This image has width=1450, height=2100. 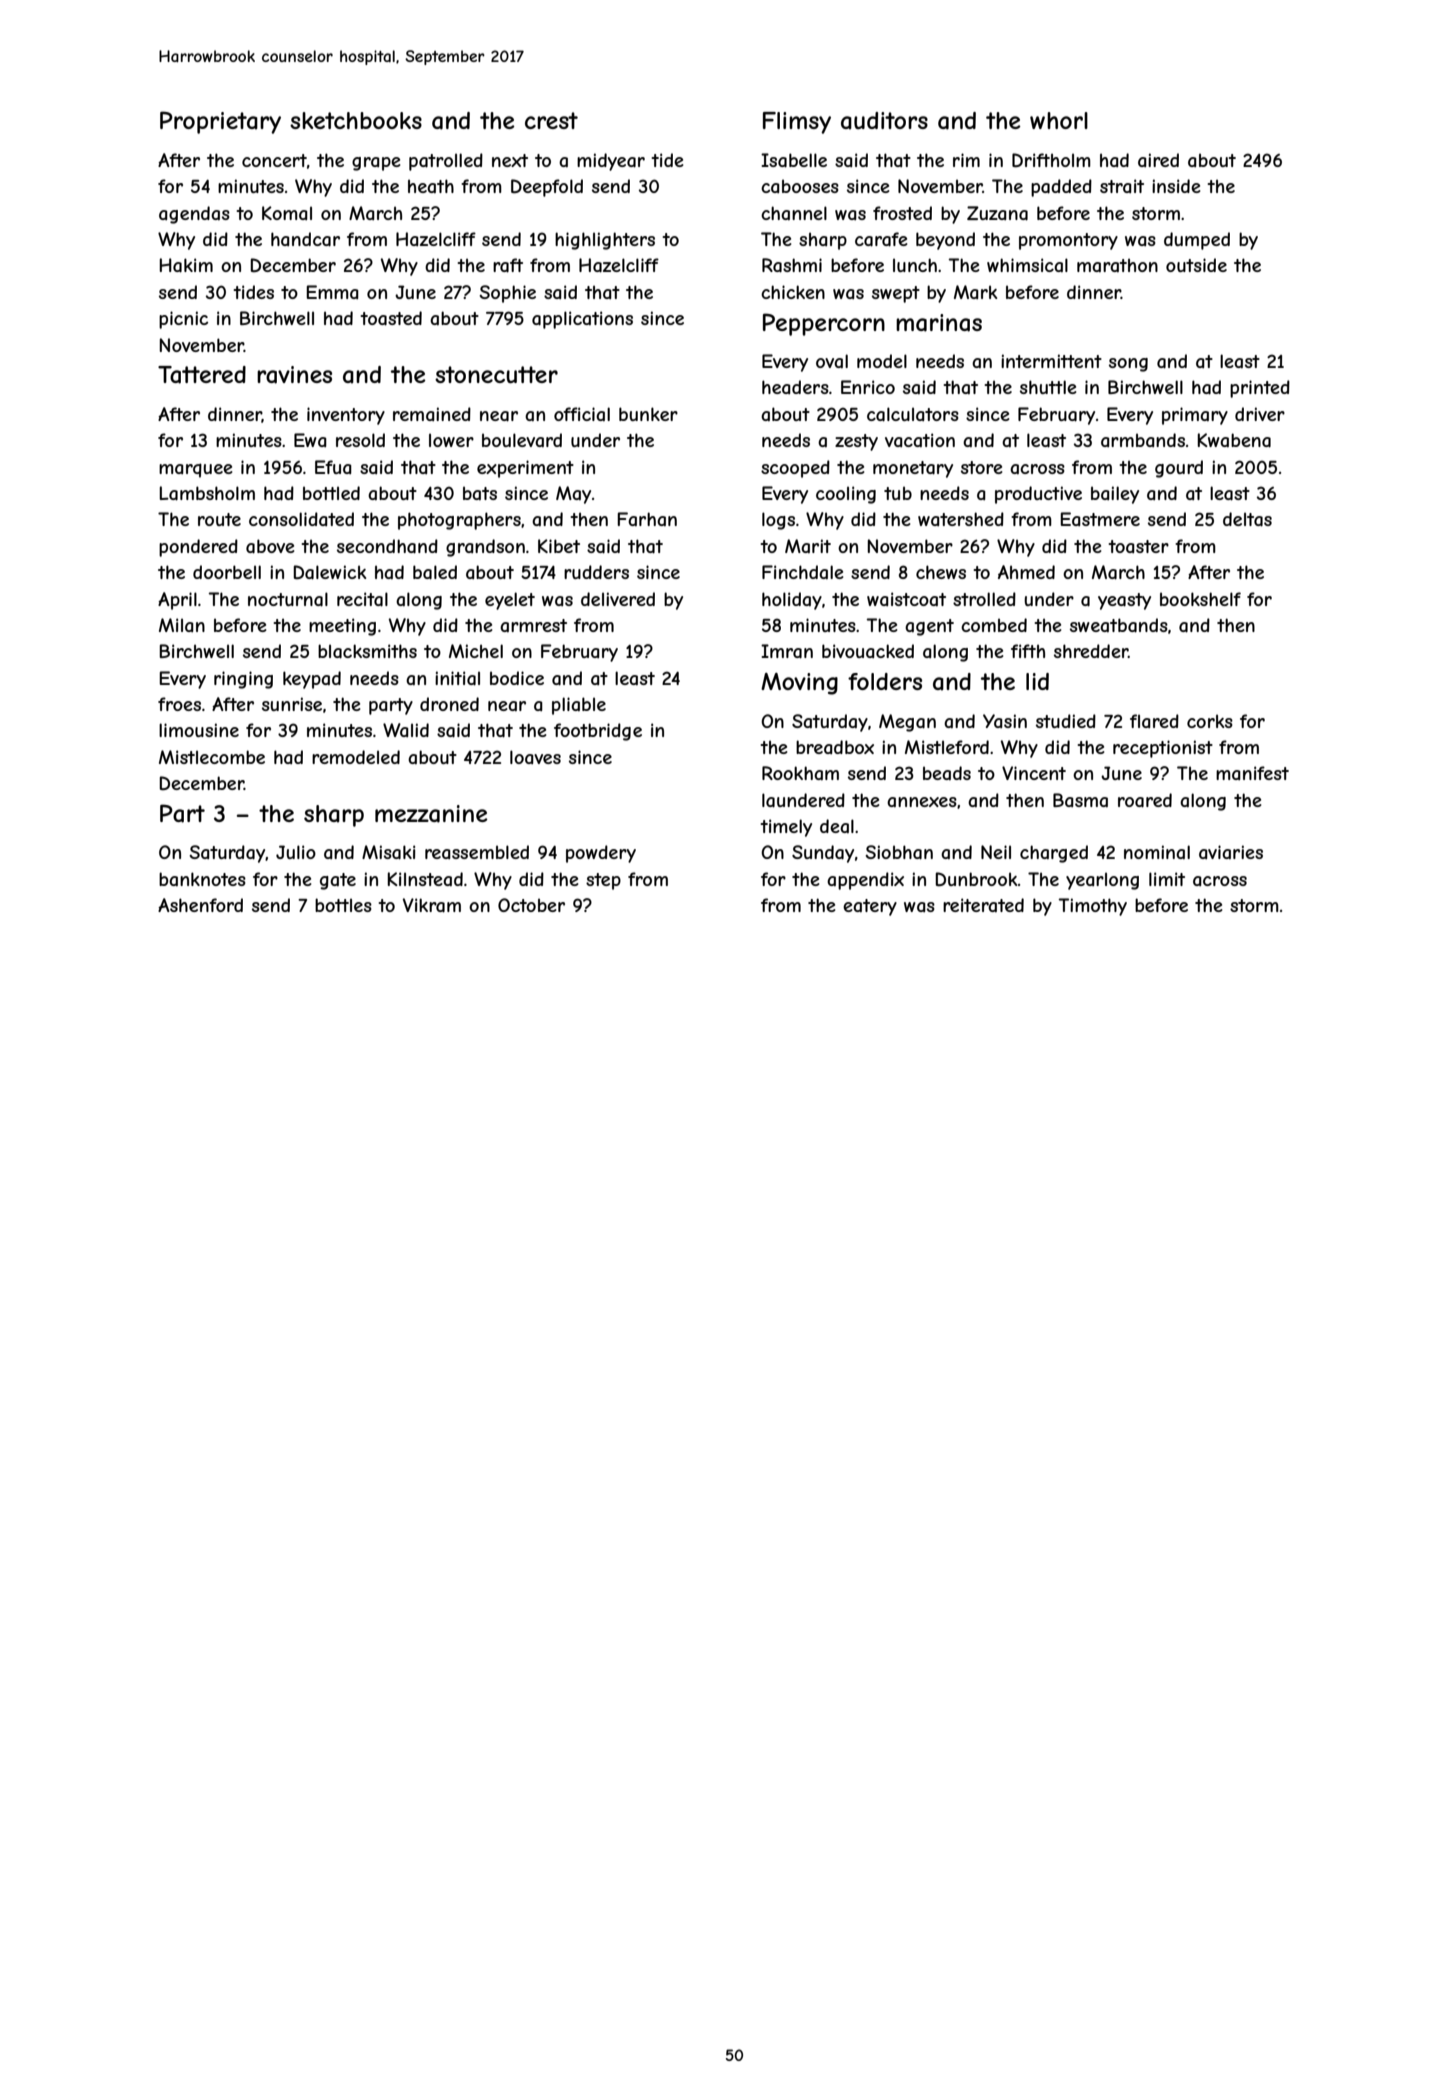 What do you see at coordinates (598, 732) in the image?
I see `footbridge` at bounding box center [598, 732].
